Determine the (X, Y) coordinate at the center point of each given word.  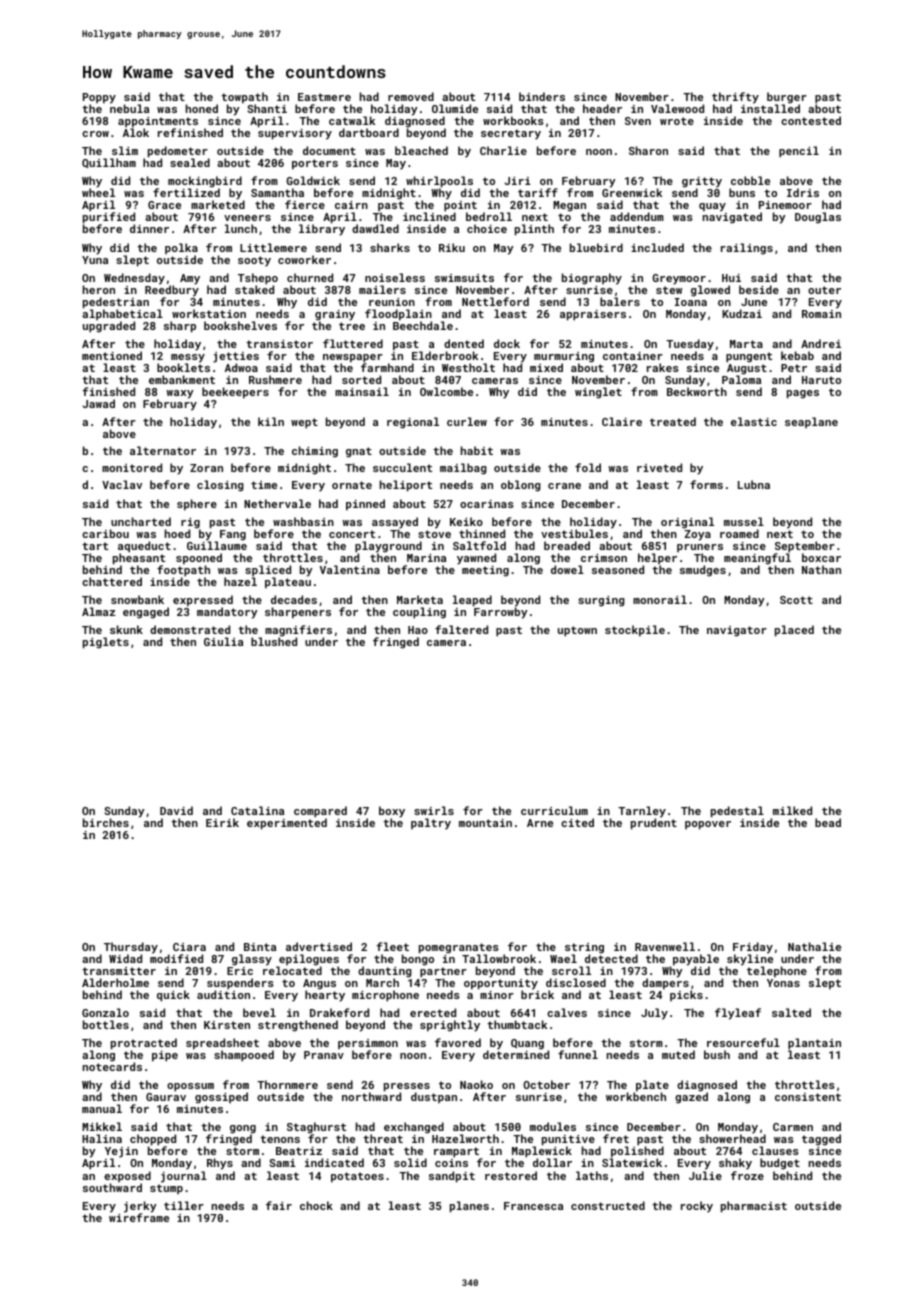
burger (787, 98)
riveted (659, 467)
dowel (567, 569)
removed (411, 96)
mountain (485, 823)
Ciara (189, 947)
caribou (105, 533)
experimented (287, 824)
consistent (808, 1097)
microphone (385, 996)
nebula (129, 108)
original (687, 523)
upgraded (109, 327)
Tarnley (642, 812)
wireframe (139, 1217)
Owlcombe (446, 391)
